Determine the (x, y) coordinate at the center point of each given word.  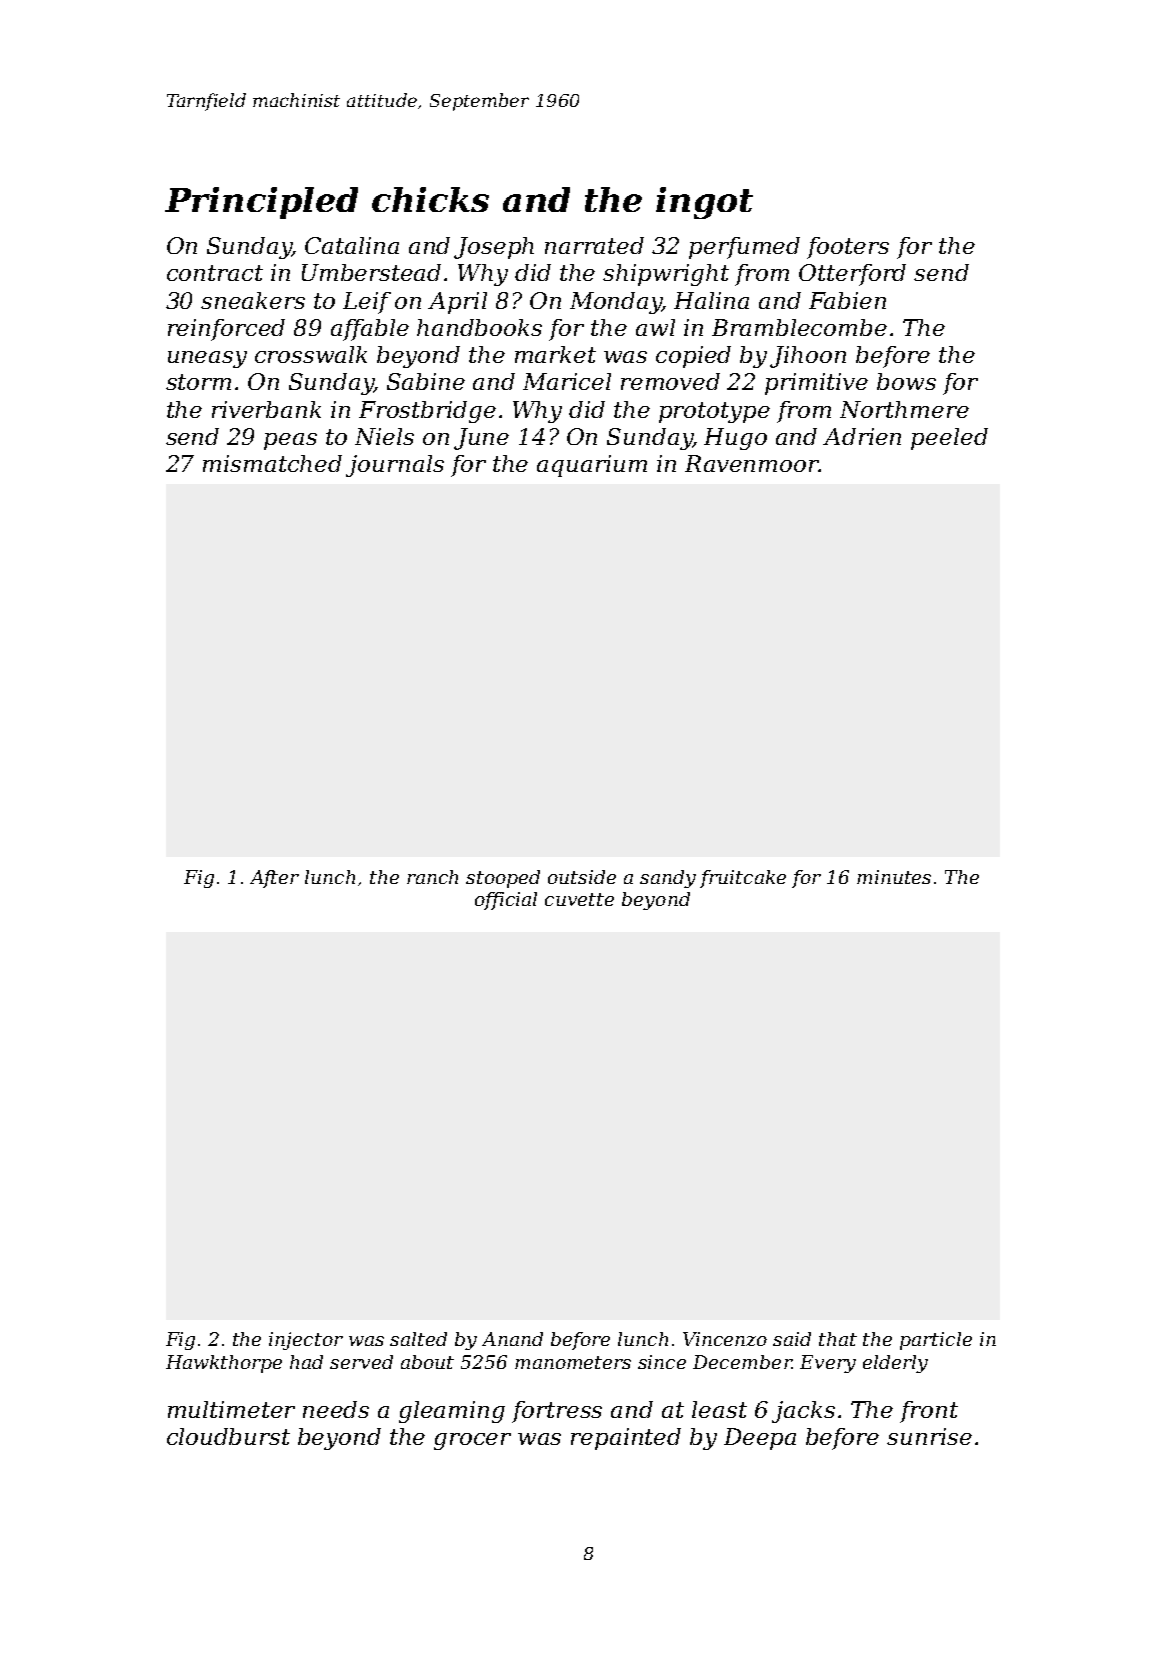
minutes (894, 877)
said (792, 1339)
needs (336, 1409)
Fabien (847, 300)
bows (906, 381)
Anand (512, 1339)
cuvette (579, 899)
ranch (432, 877)
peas (290, 441)
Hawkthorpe (224, 1364)
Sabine (426, 381)
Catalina (352, 245)
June (481, 439)
